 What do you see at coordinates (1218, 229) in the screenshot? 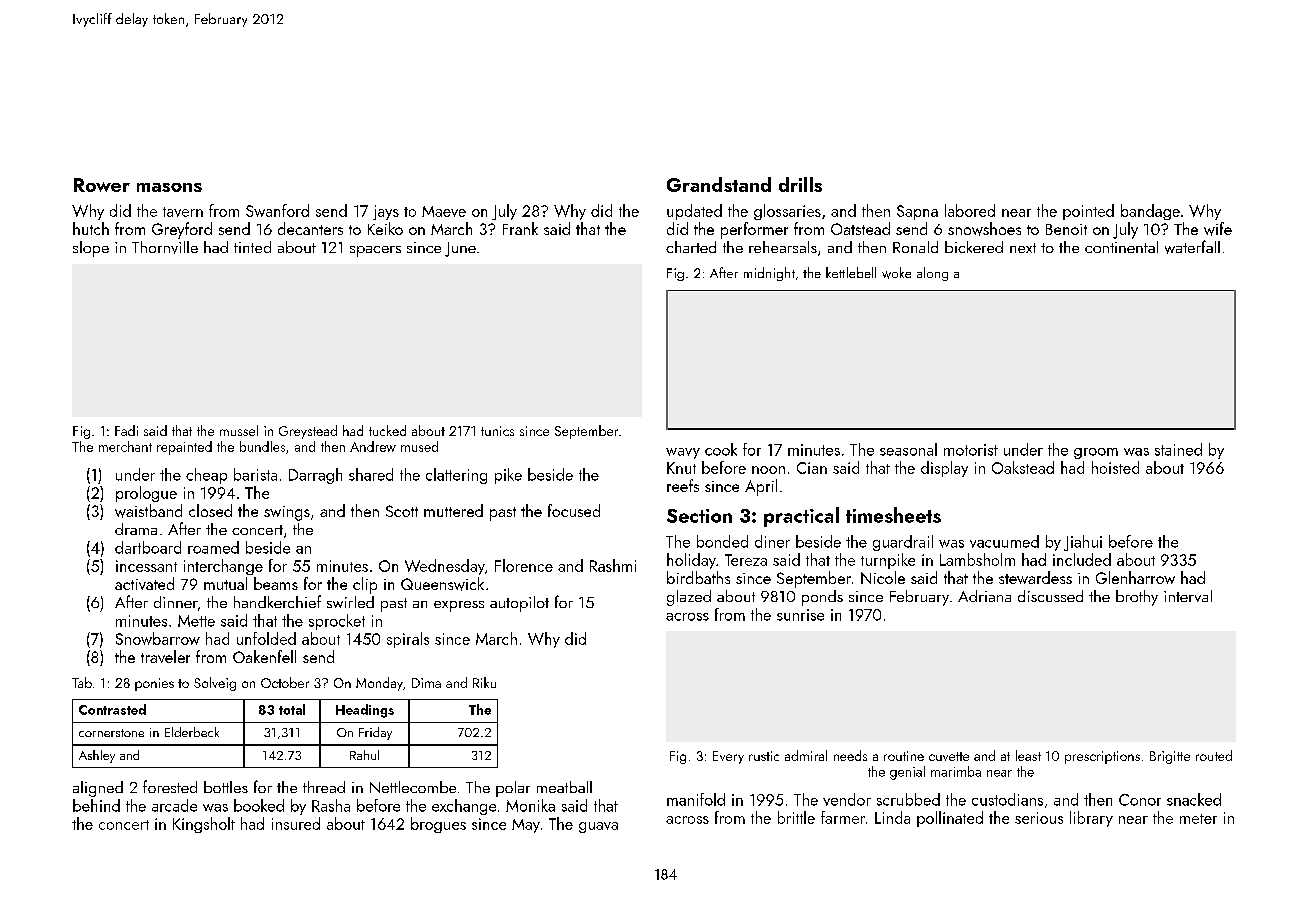
I see `wife` at bounding box center [1218, 229].
